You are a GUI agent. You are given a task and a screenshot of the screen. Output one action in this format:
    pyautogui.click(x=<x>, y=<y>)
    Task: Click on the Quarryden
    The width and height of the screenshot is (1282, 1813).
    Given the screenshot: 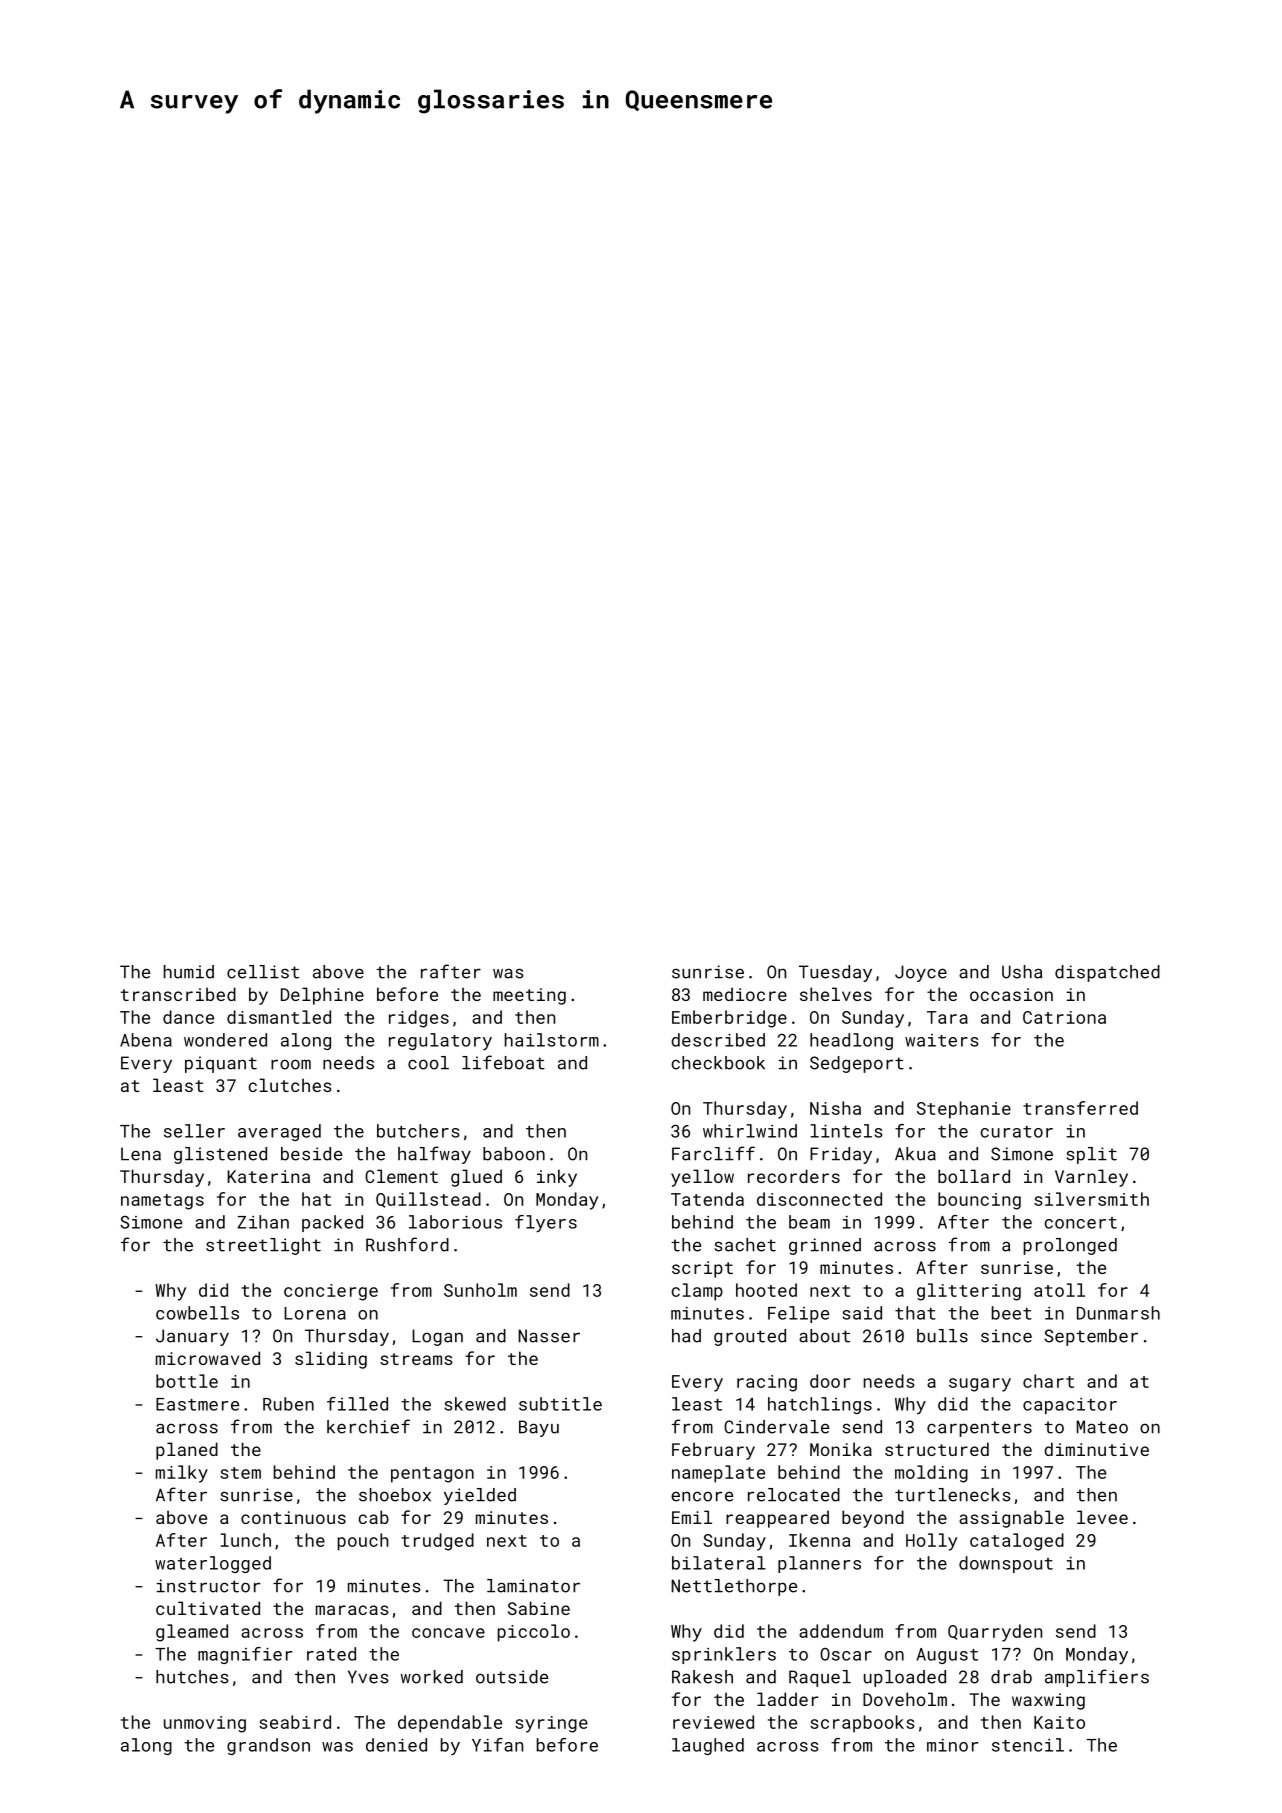 What is the action you would take?
    pyautogui.click(x=995, y=1633)
